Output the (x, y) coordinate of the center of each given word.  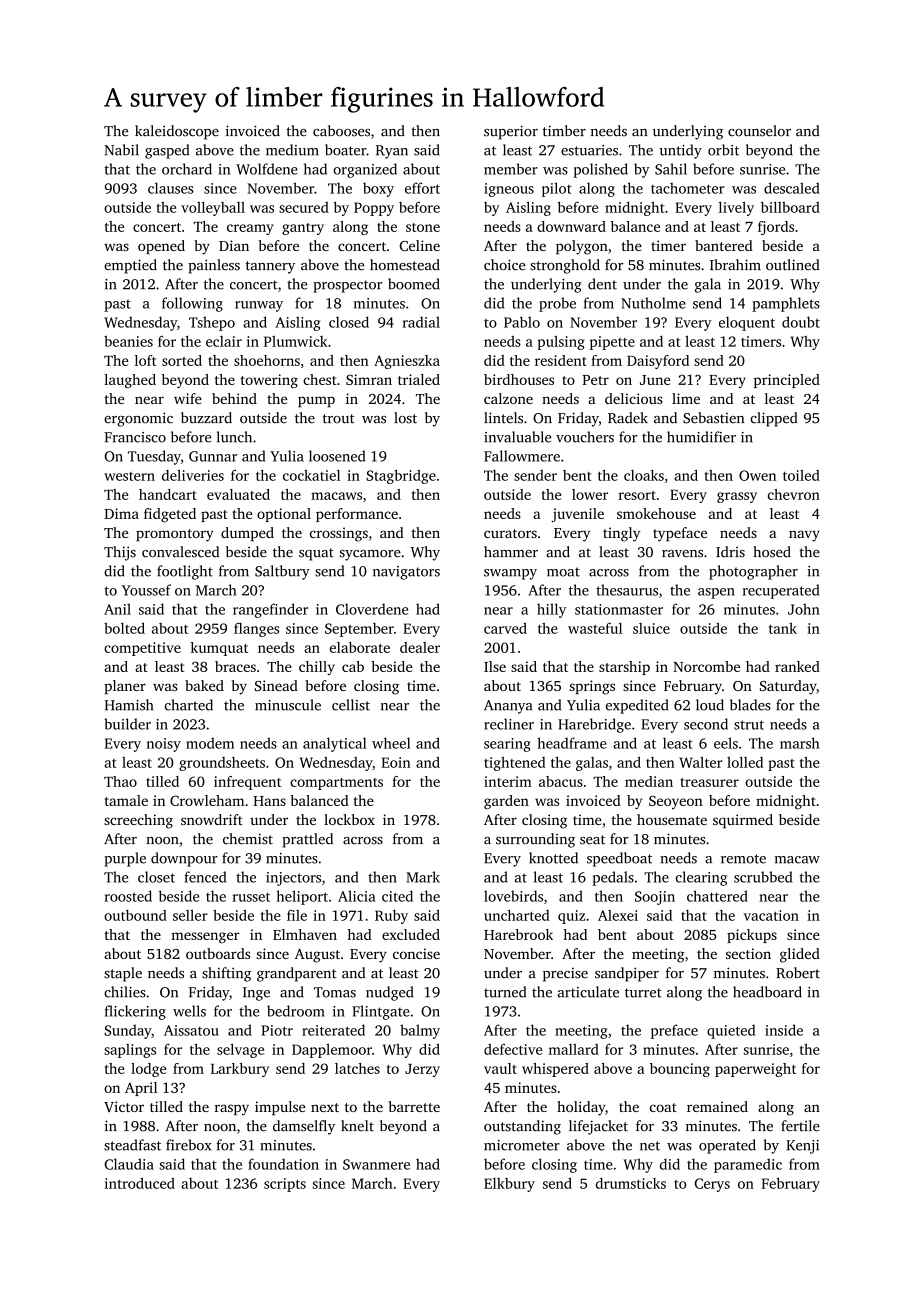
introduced (140, 1183)
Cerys (712, 1185)
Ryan (392, 152)
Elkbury (509, 1185)
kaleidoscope (177, 132)
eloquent (747, 323)
